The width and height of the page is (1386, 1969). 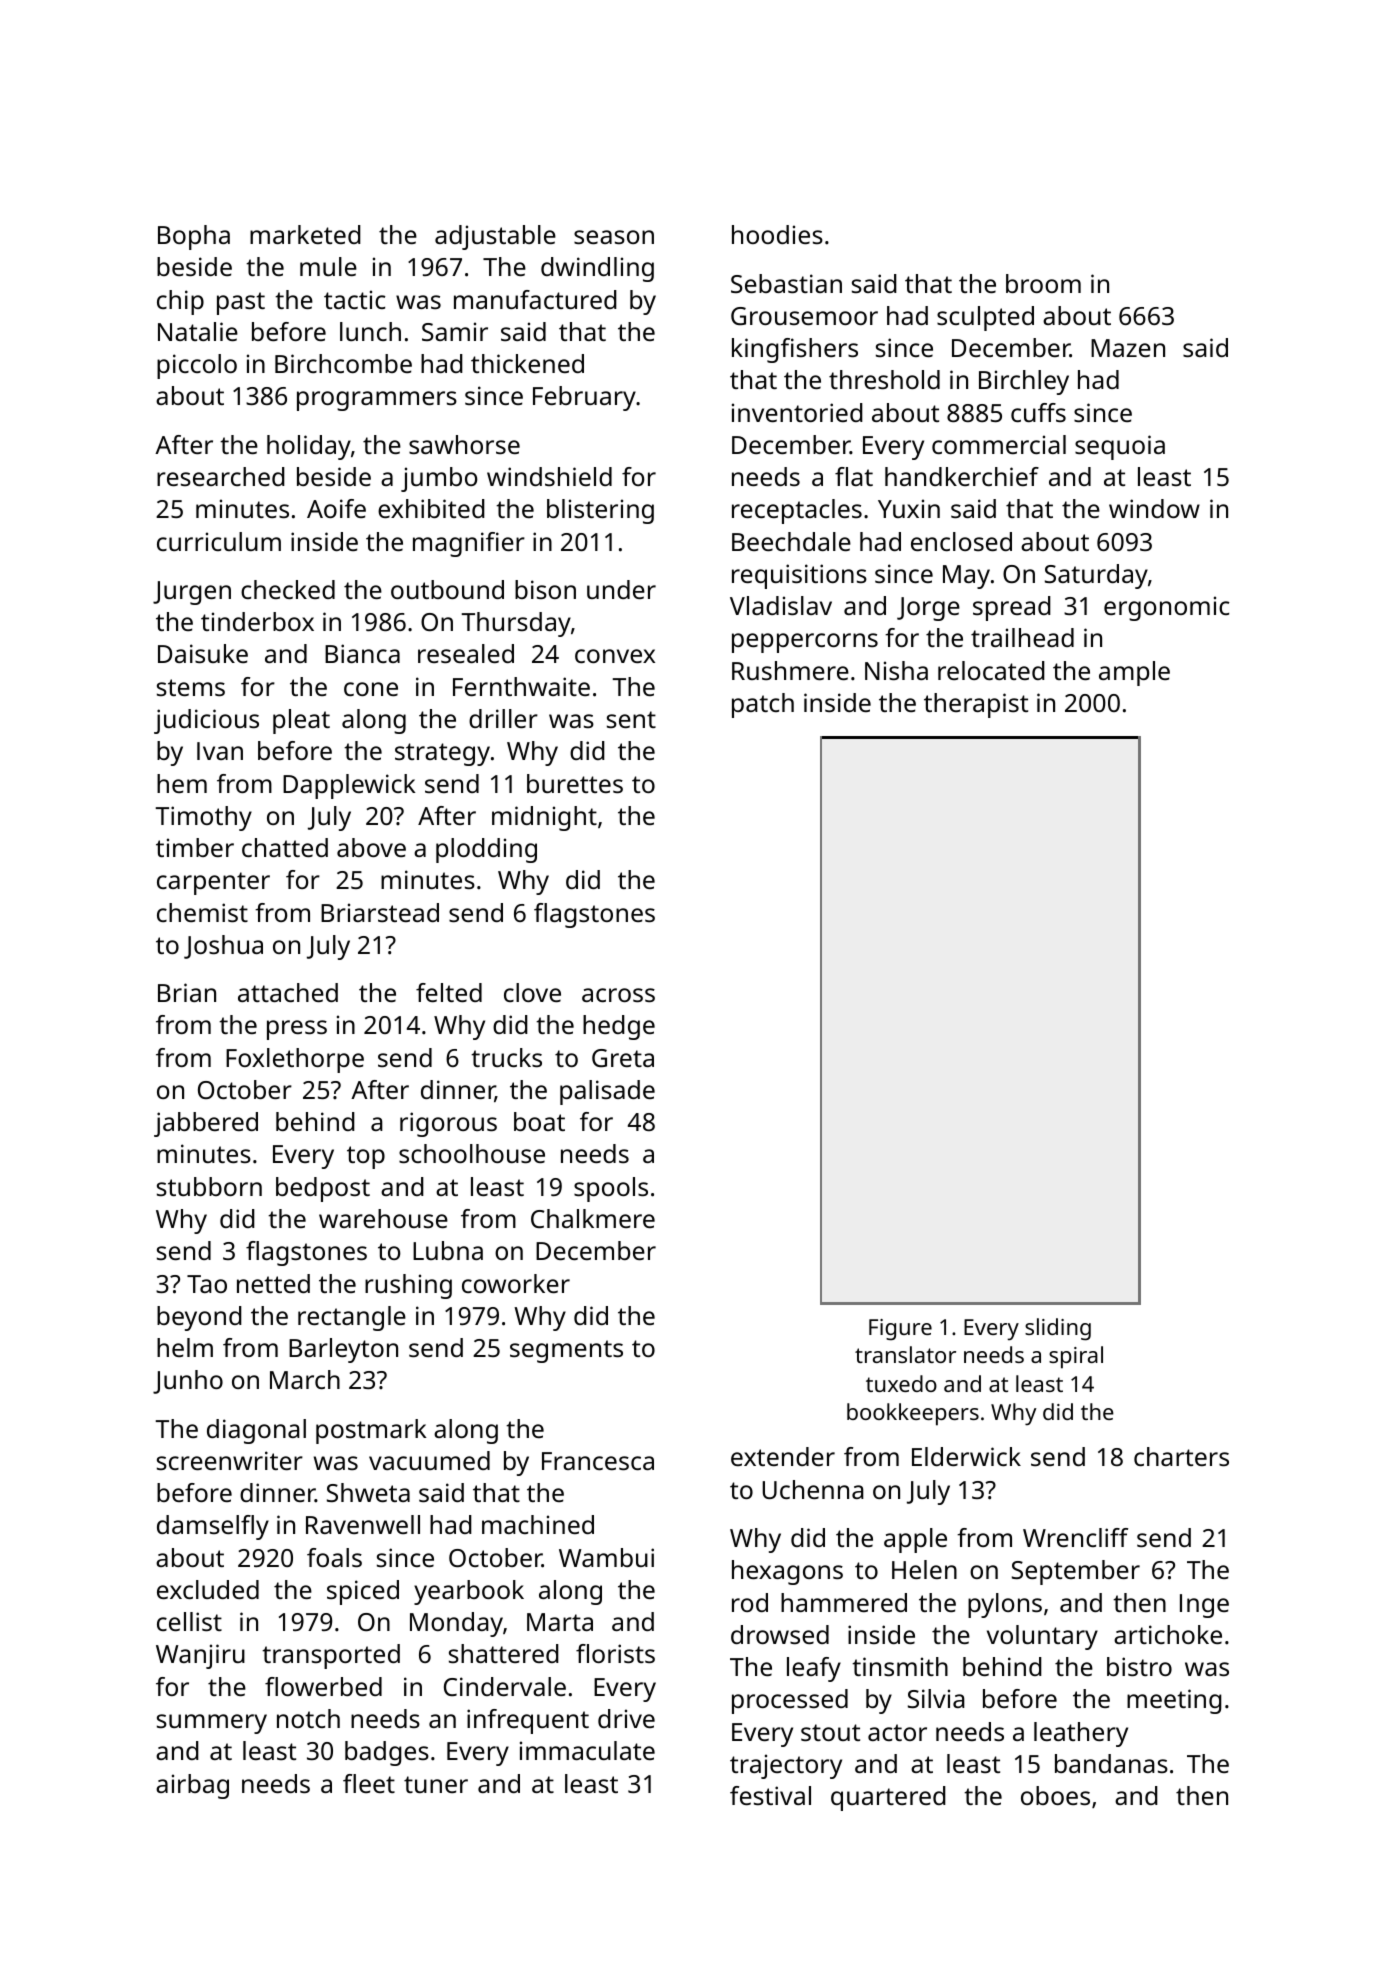 I want to click on airbag, so click(x=192, y=1786).
